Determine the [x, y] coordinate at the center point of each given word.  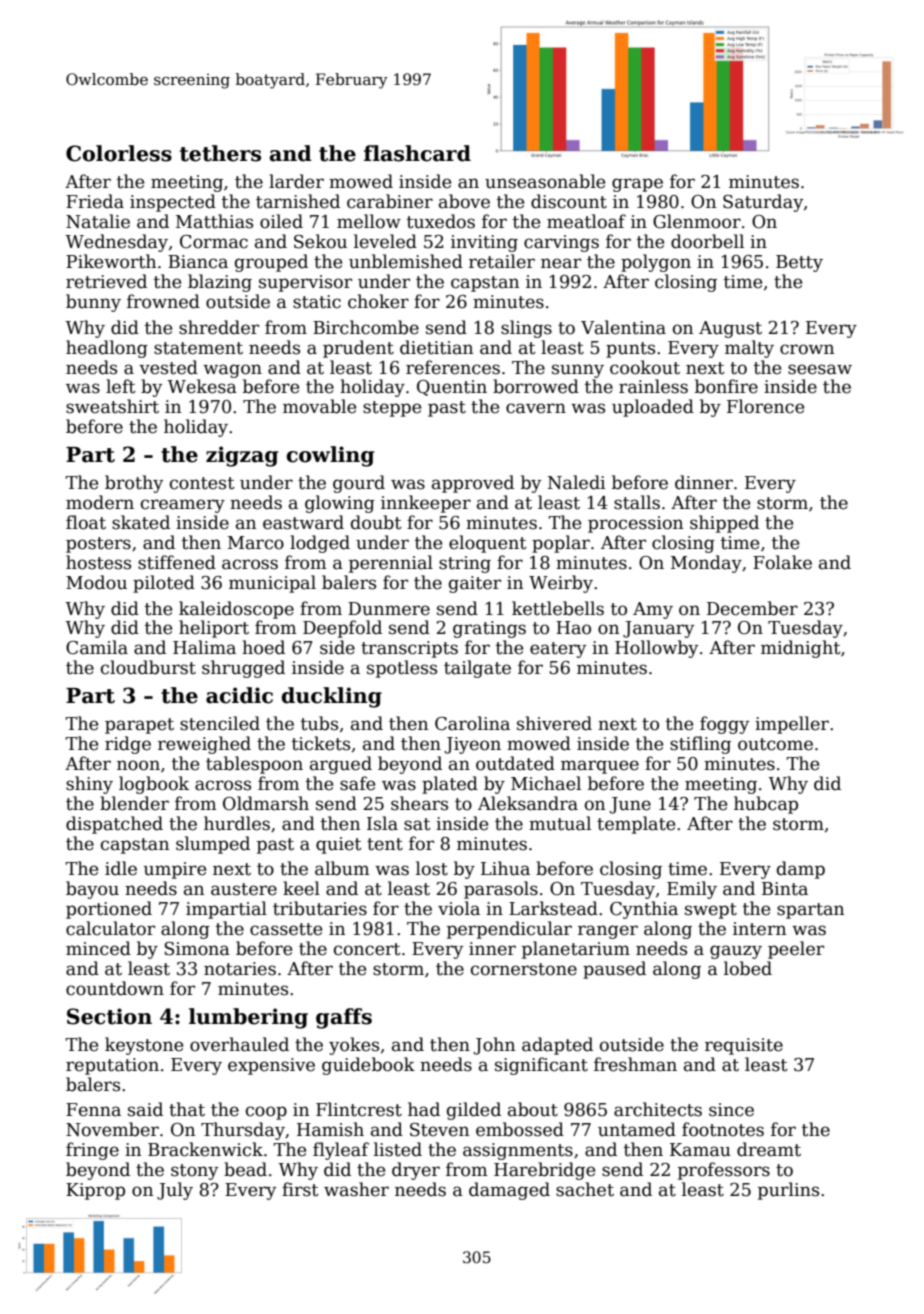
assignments [518, 1151]
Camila [97, 647]
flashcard [417, 153]
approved [473, 484]
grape [637, 185]
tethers [220, 153]
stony [194, 1172]
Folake [782, 562]
